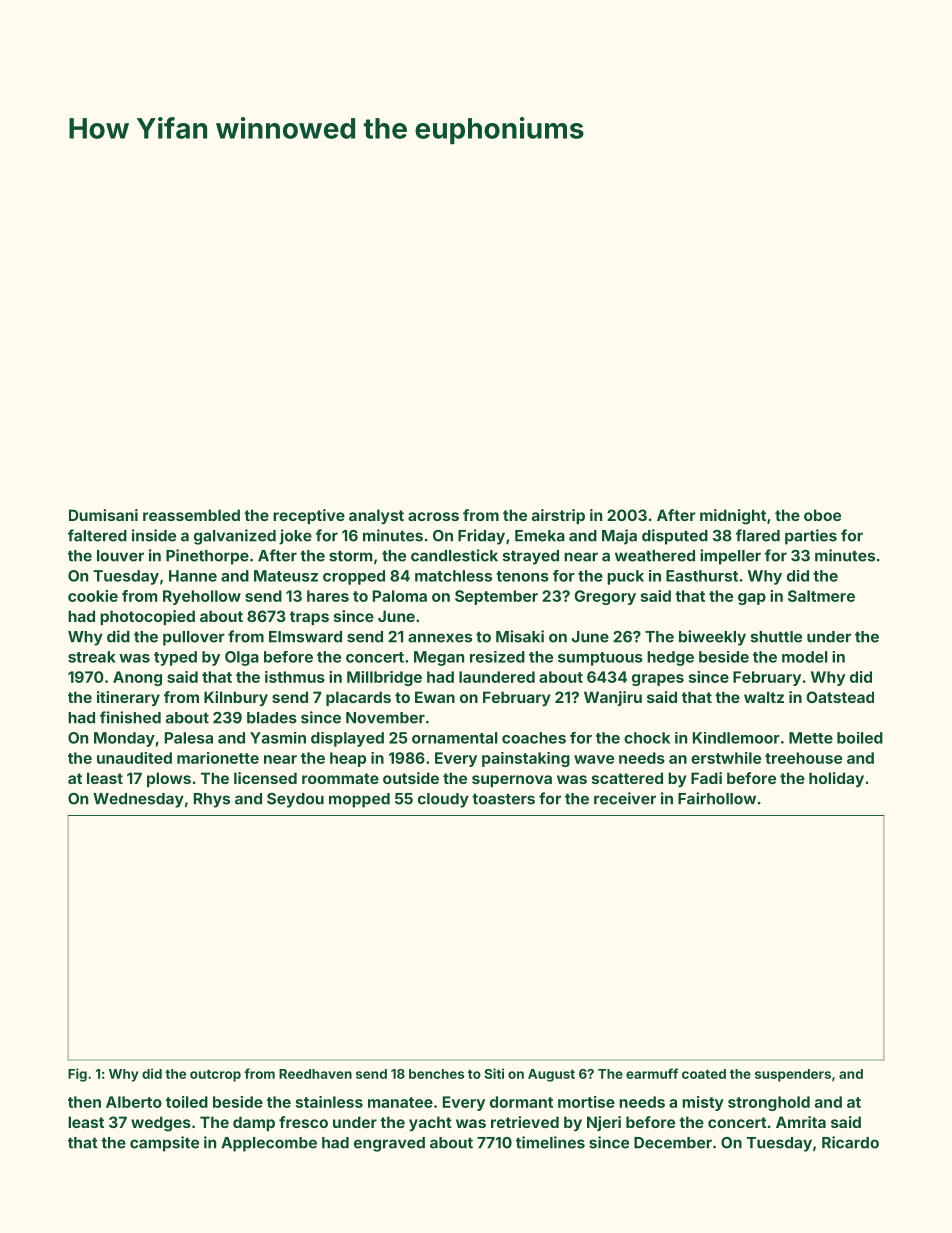 The image size is (952, 1233). Describe the element at coordinates (278, 738) in the document. I see `Yasmin` at that location.
